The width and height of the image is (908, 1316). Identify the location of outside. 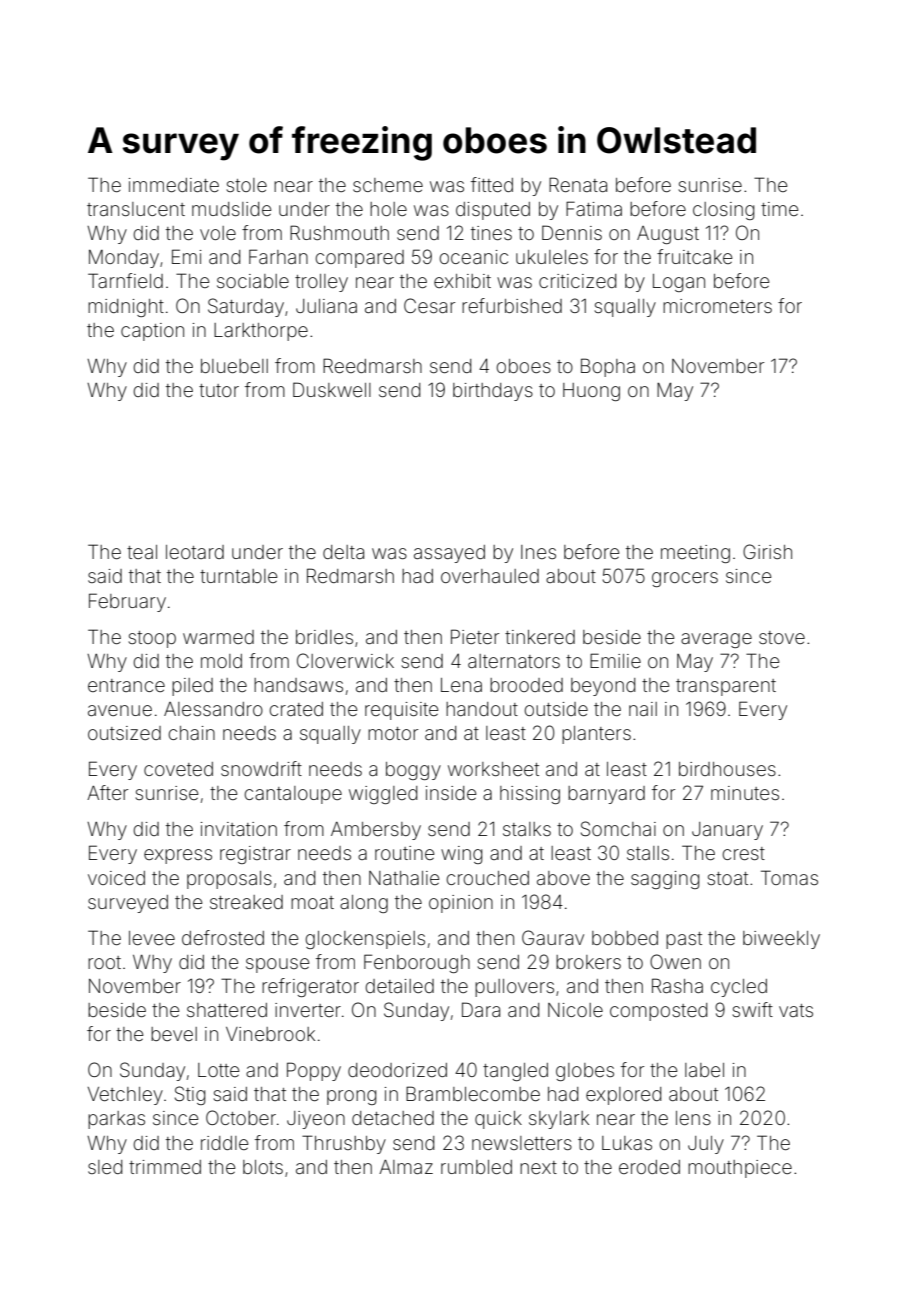
(556, 709).
